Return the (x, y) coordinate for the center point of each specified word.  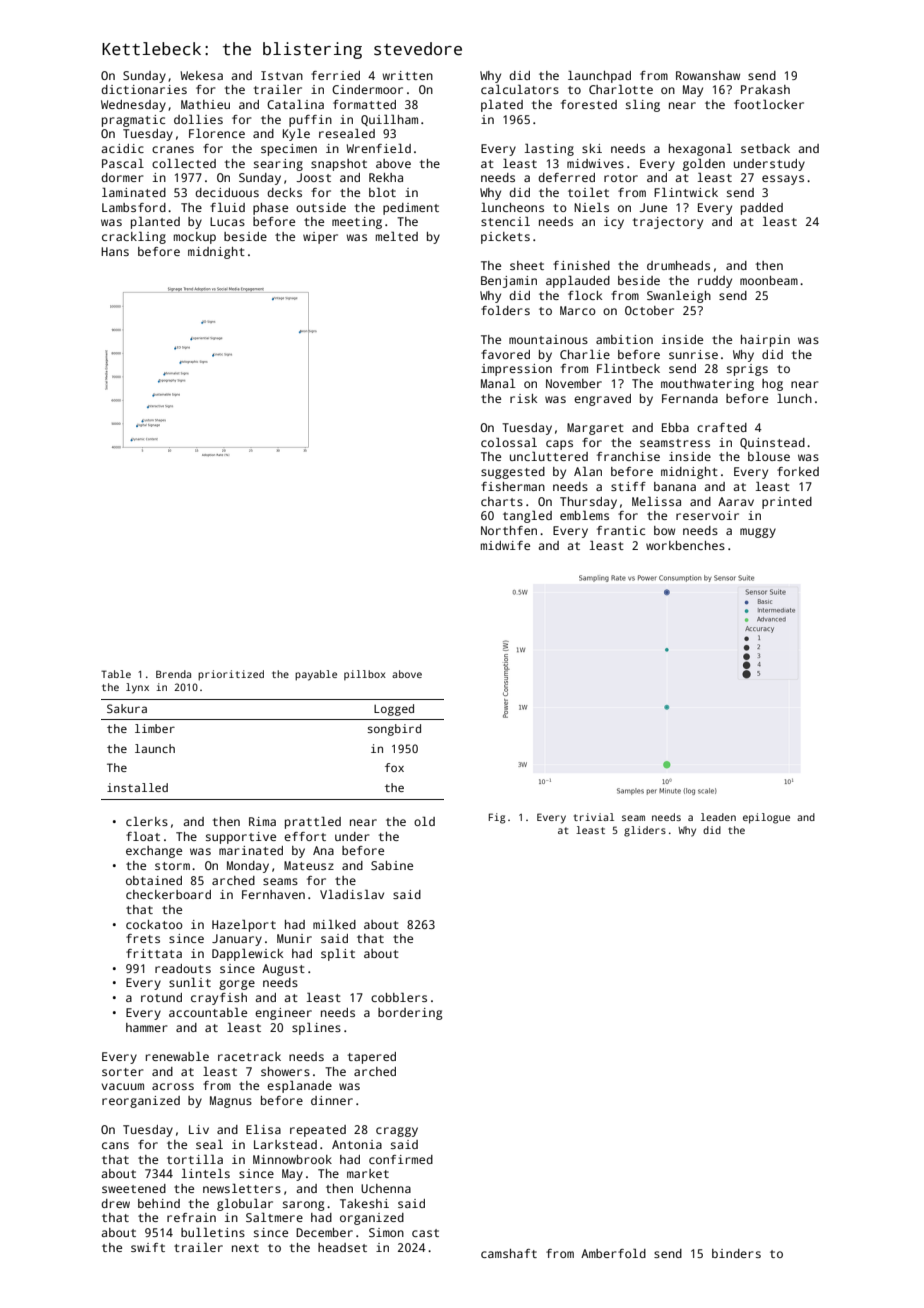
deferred (566, 177)
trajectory (667, 223)
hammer (147, 1027)
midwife (505, 545)
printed (787, 503)
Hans (115, 251)
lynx (137, 688)
